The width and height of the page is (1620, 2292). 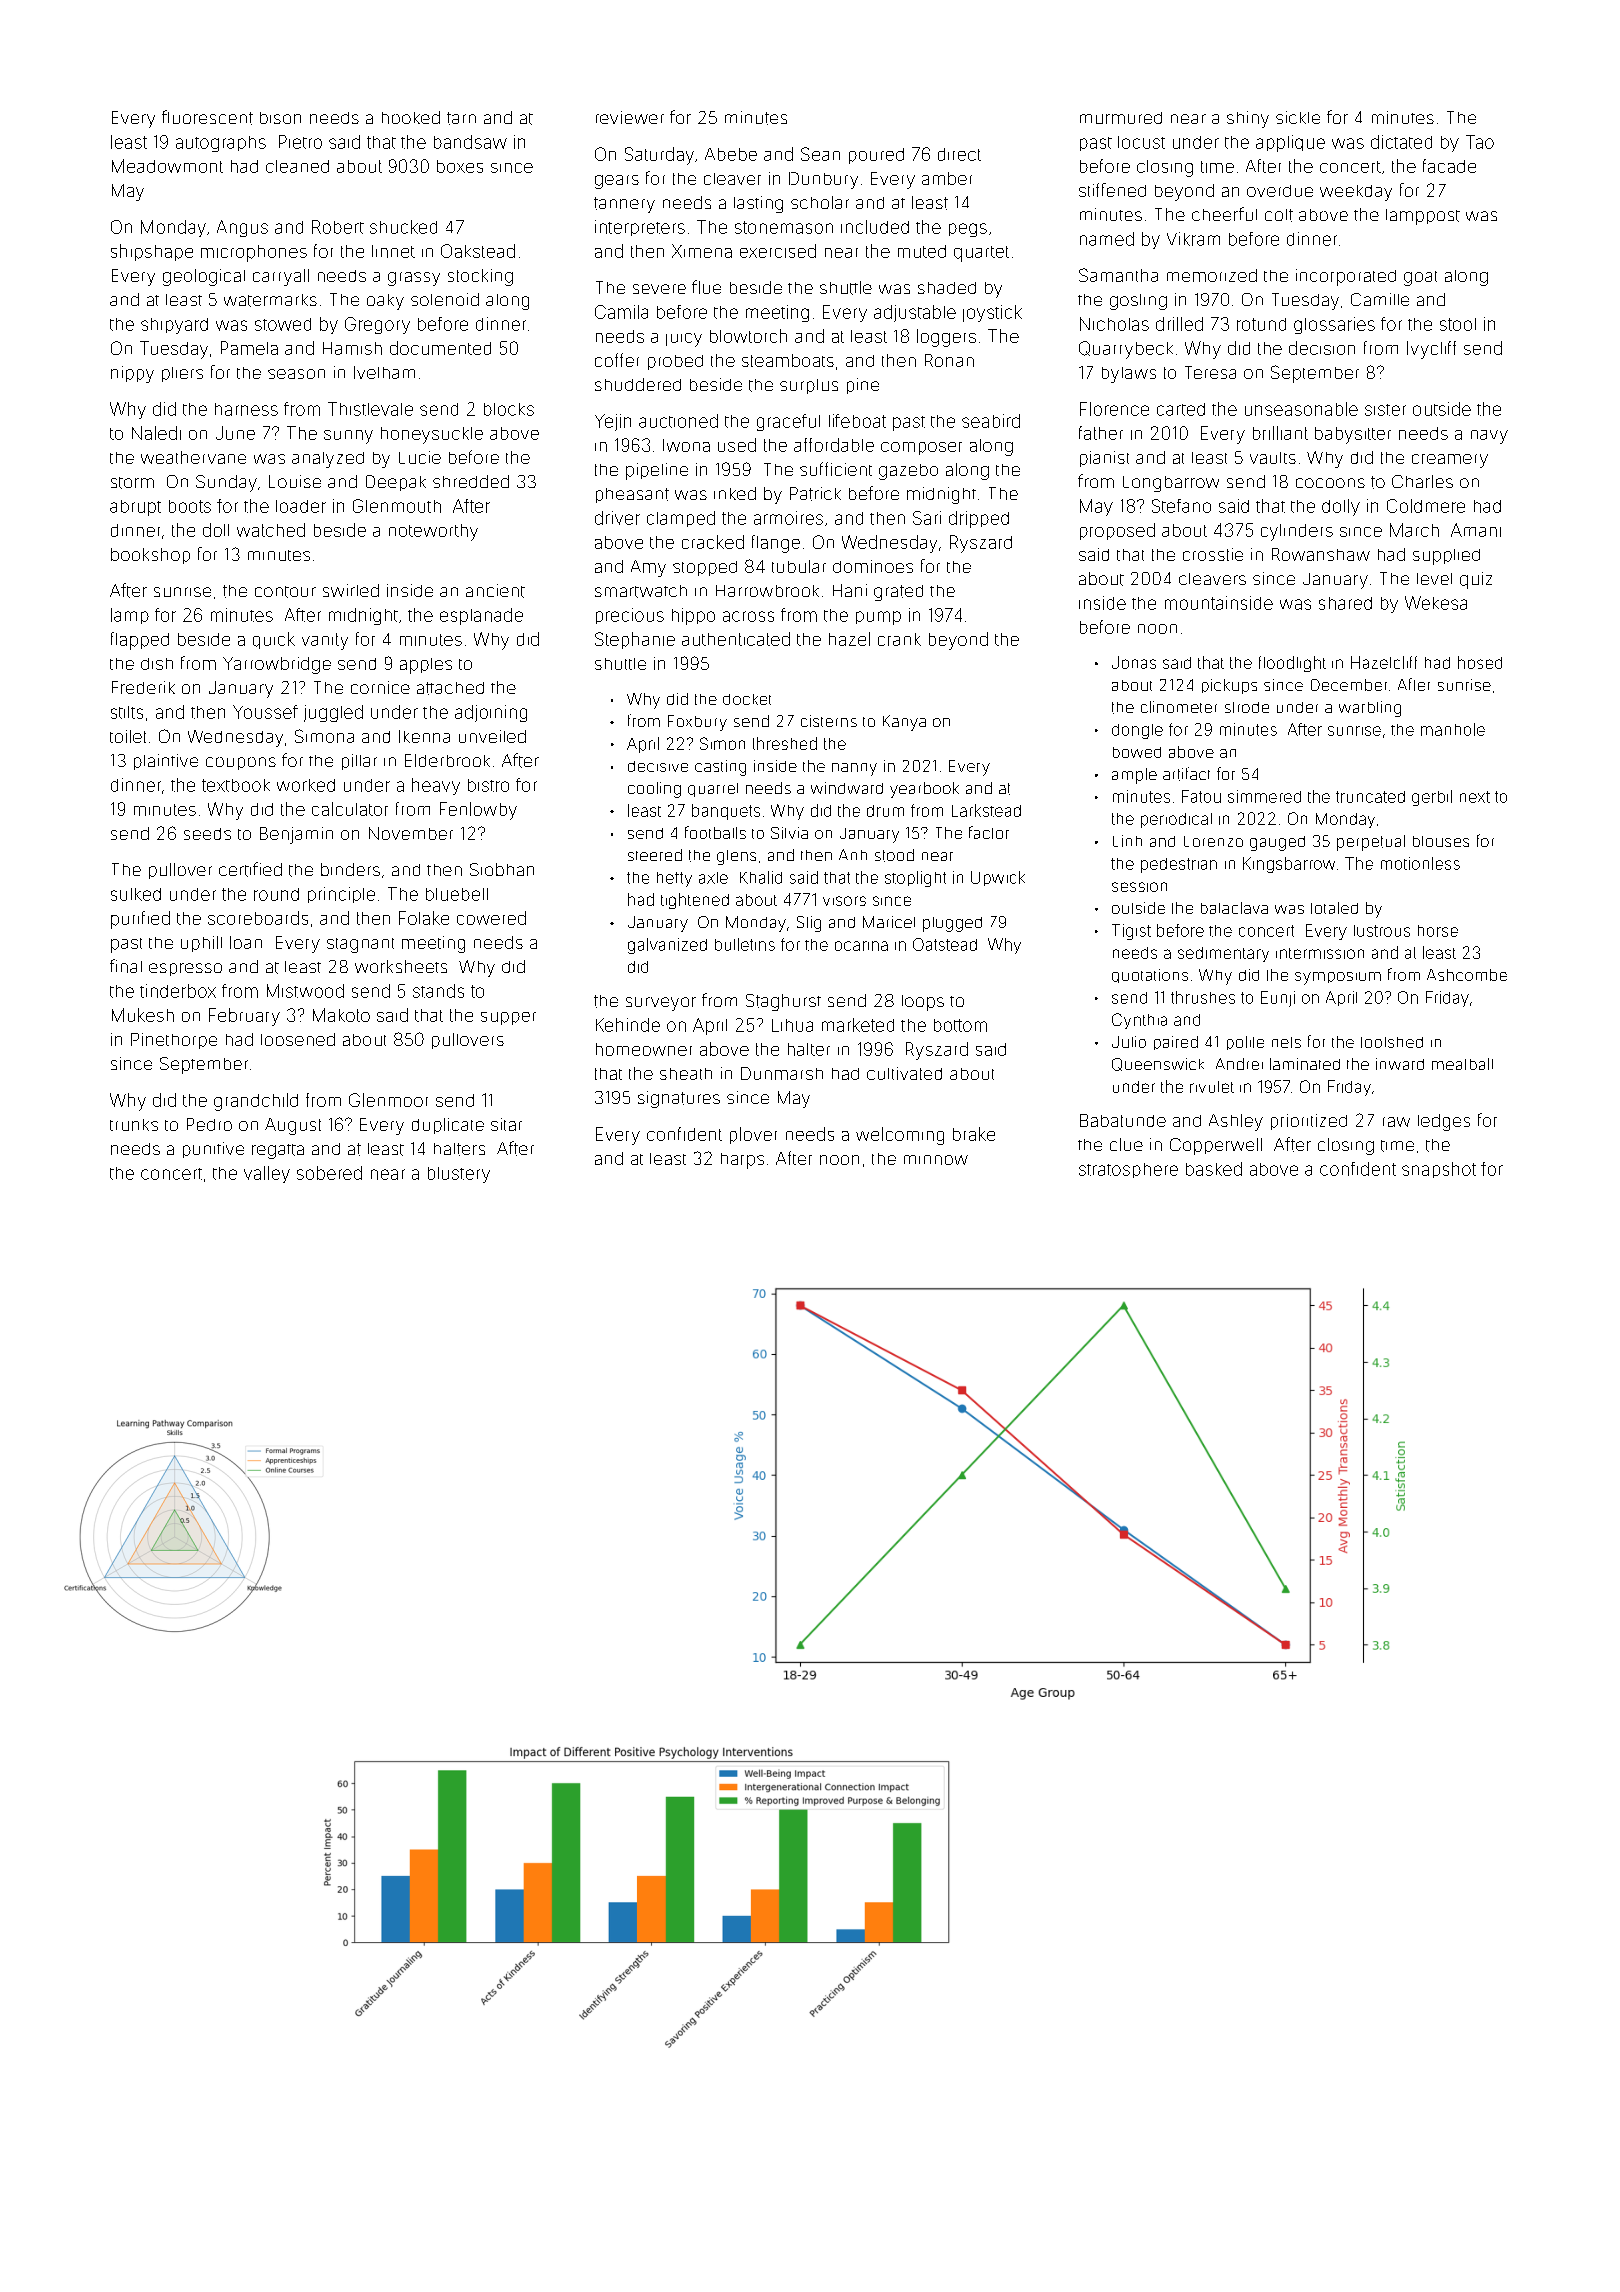 I want to click on steered, so click(x=655, y=855).
